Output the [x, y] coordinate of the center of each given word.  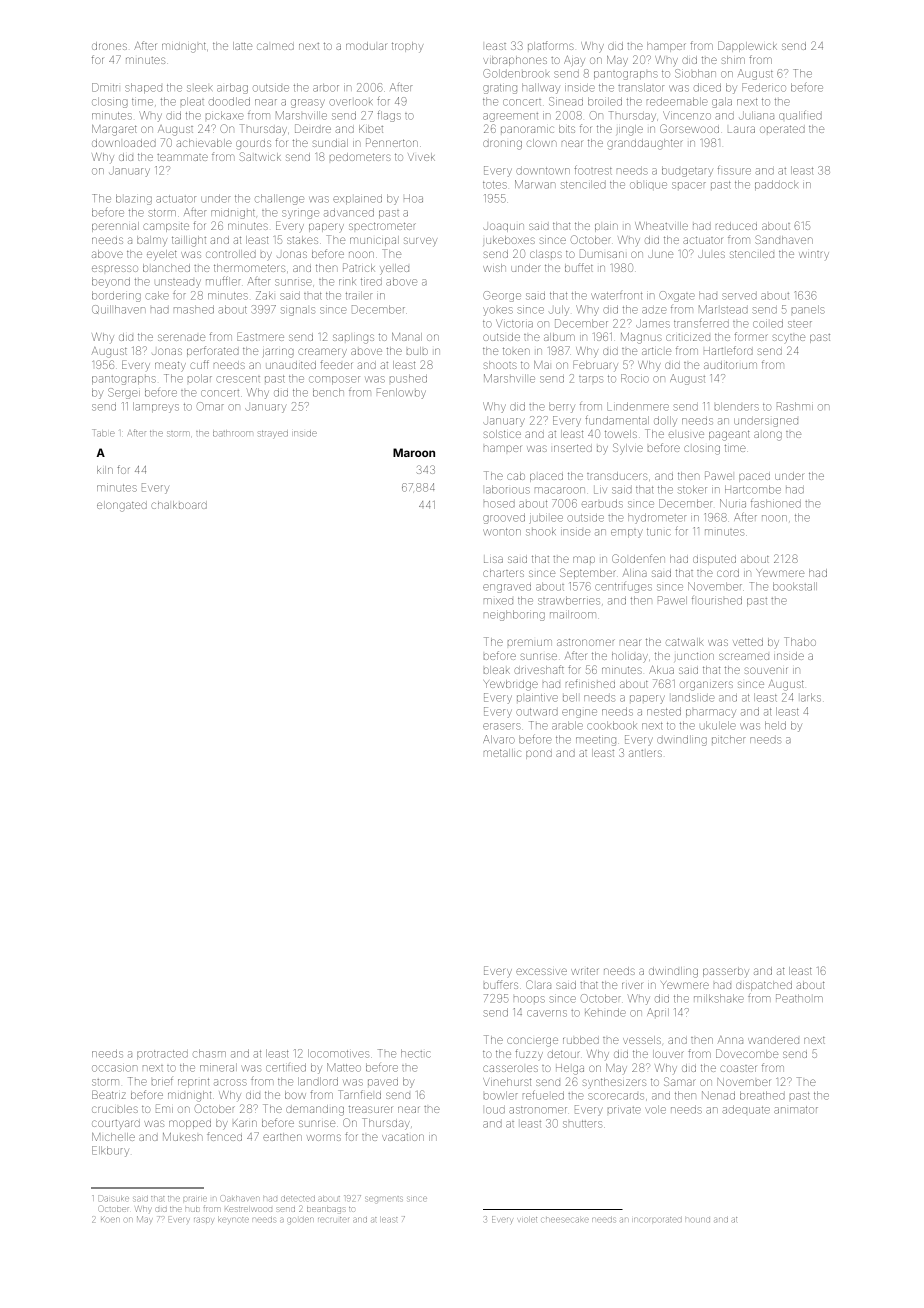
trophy [407, 47]
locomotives [338, 1053]
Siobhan [695, 73]
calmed [275, 46]
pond [539, 754]
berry [562, 407]
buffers [501, 984]
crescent [238, 379]
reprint [193, 1083]
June [660, 254]
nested [664, 711]
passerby [726, 972]
